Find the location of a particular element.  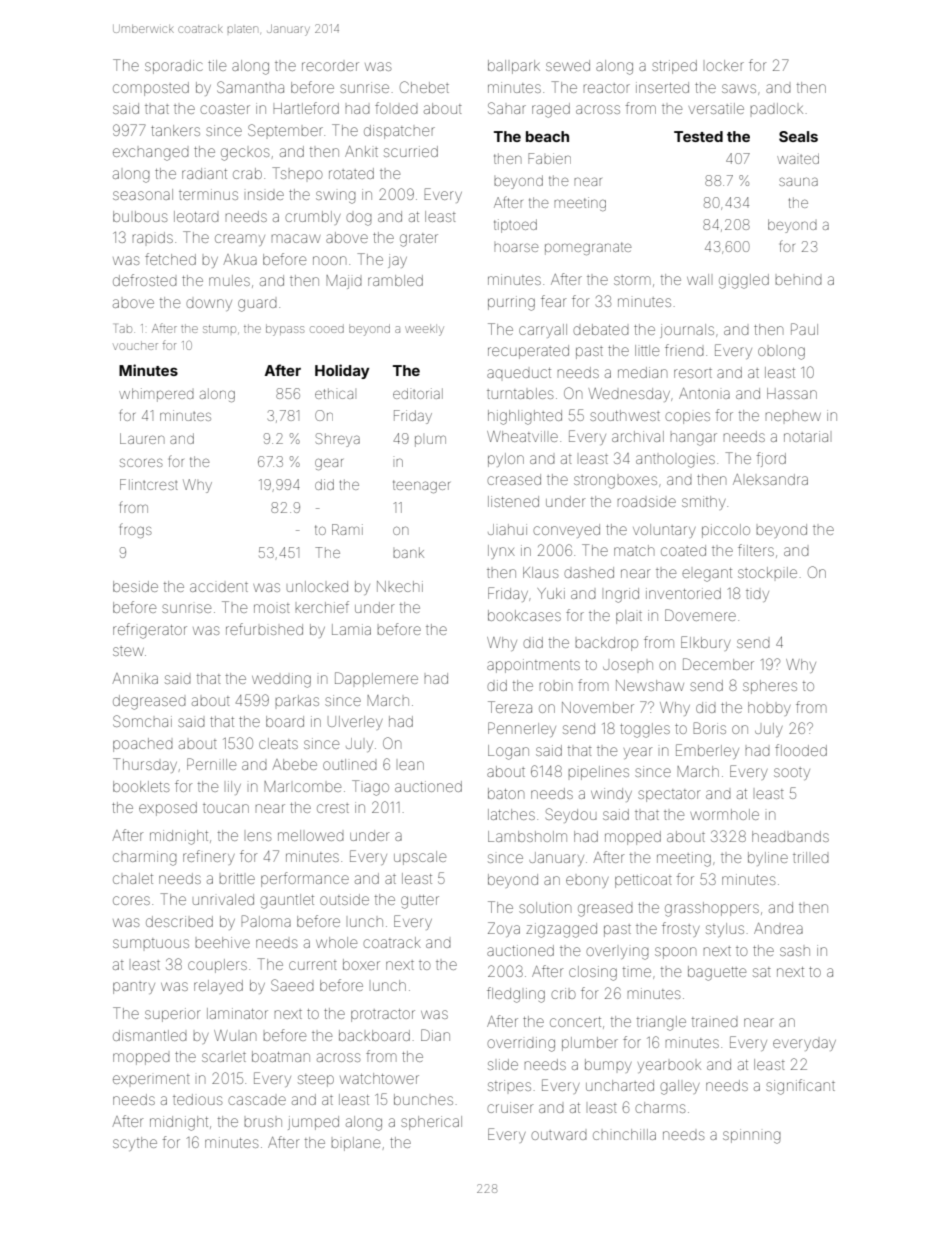

biplane is located at coordinates (355, 1144).
